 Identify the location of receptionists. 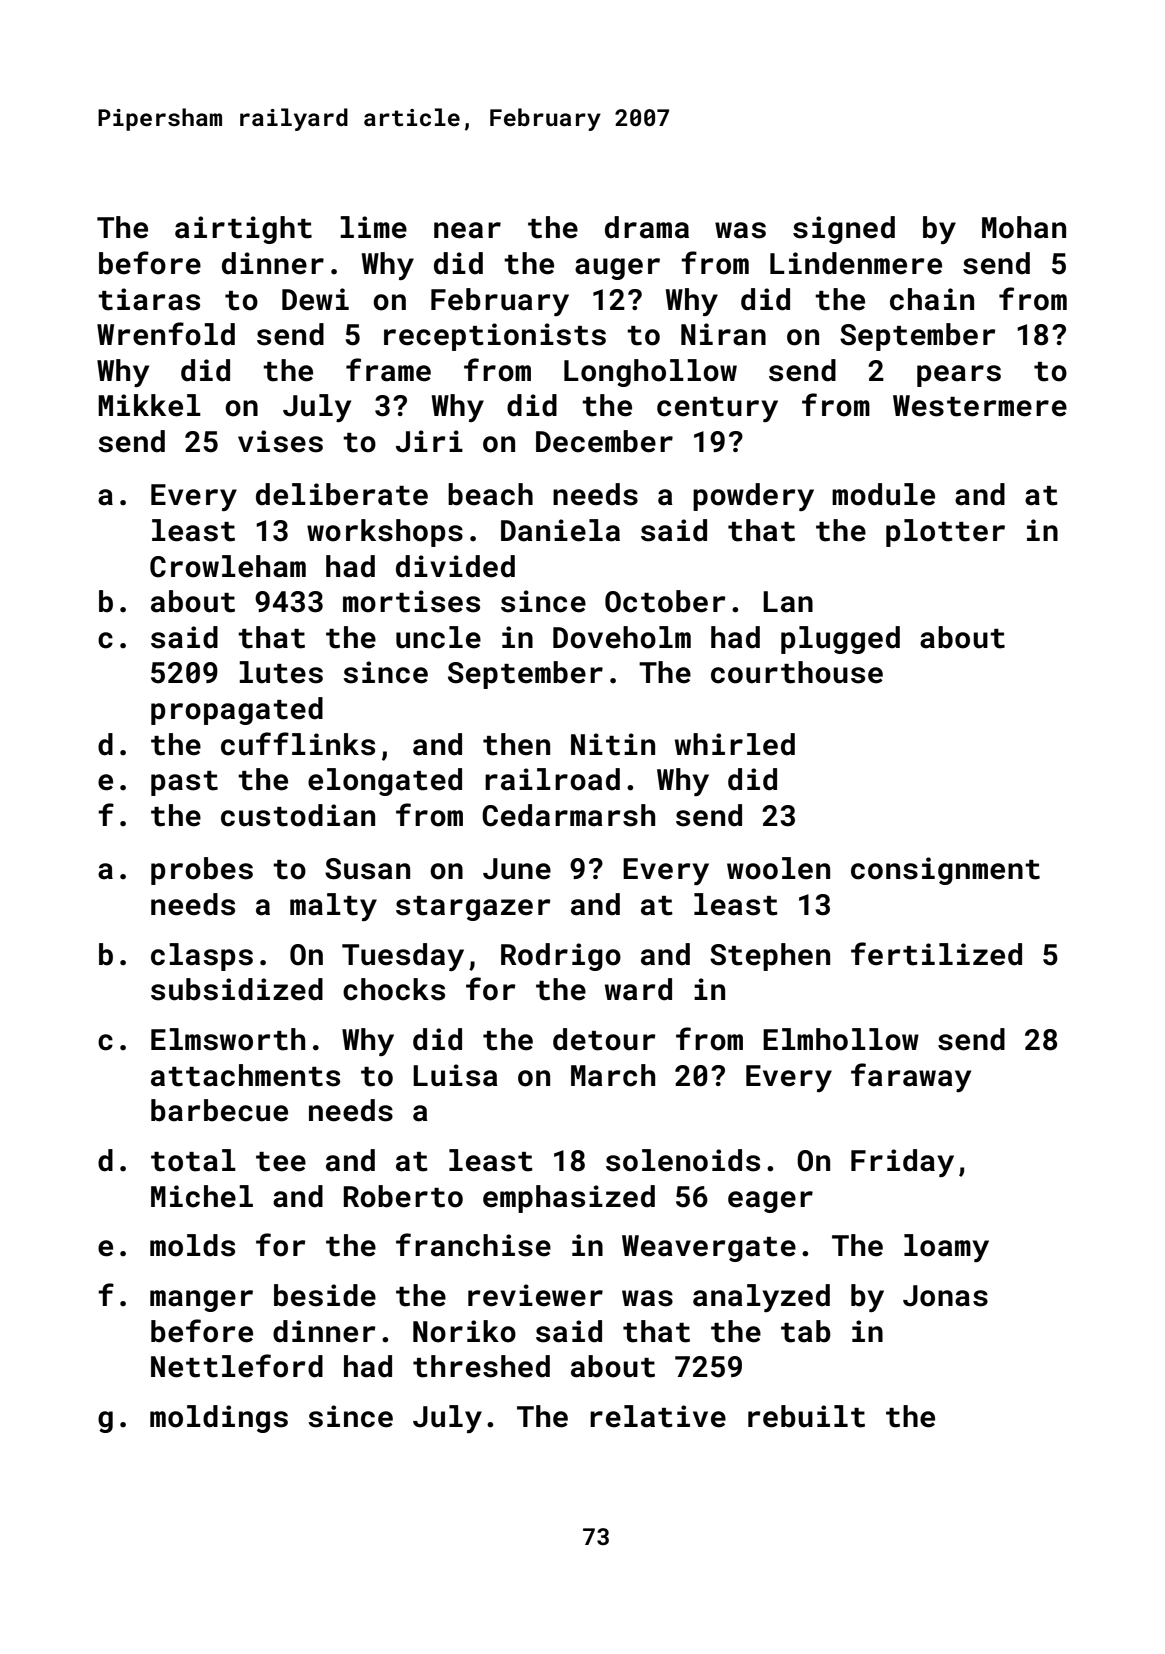
(495, 337).
